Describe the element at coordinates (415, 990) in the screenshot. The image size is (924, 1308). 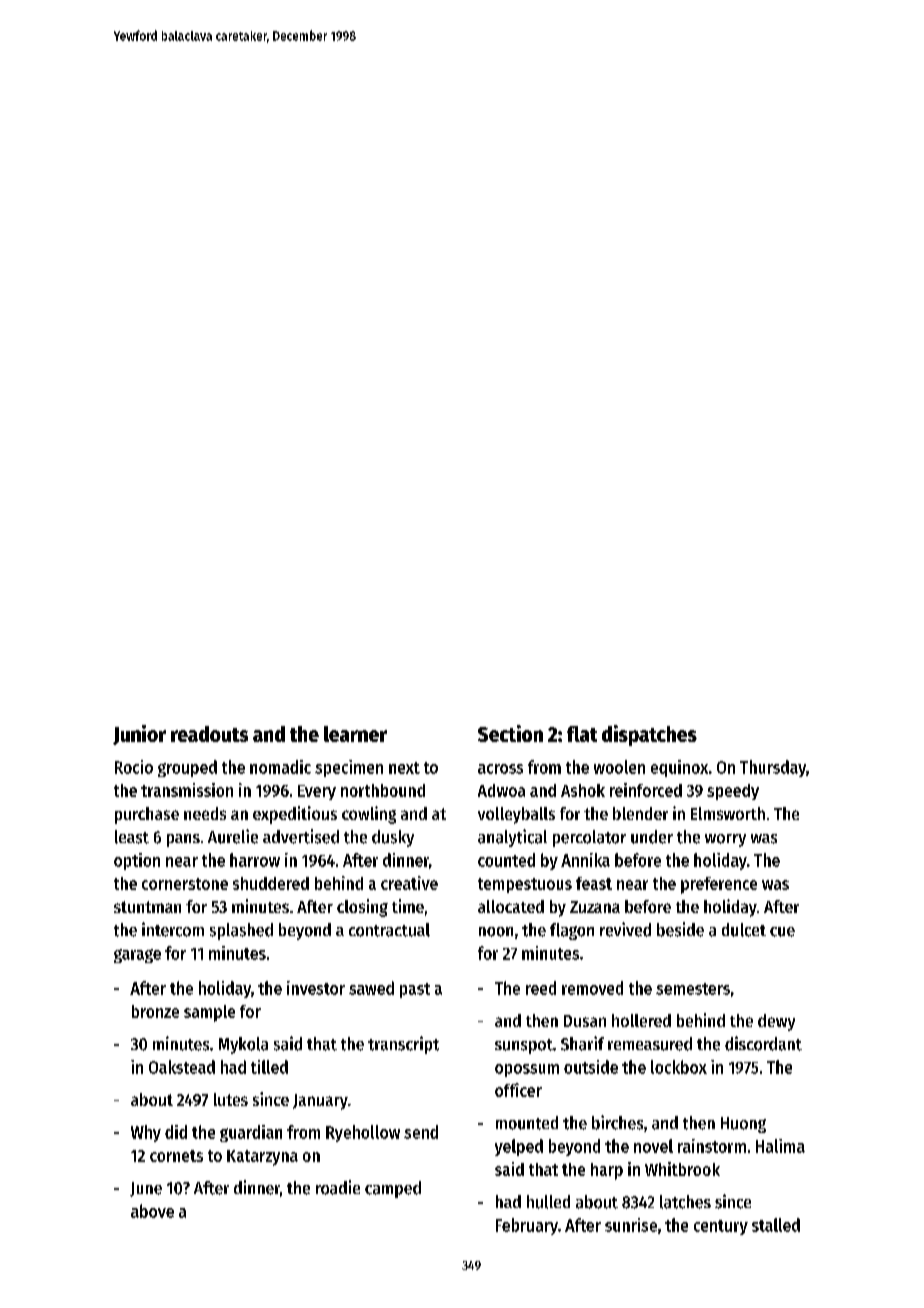
I see `past` at that location.
